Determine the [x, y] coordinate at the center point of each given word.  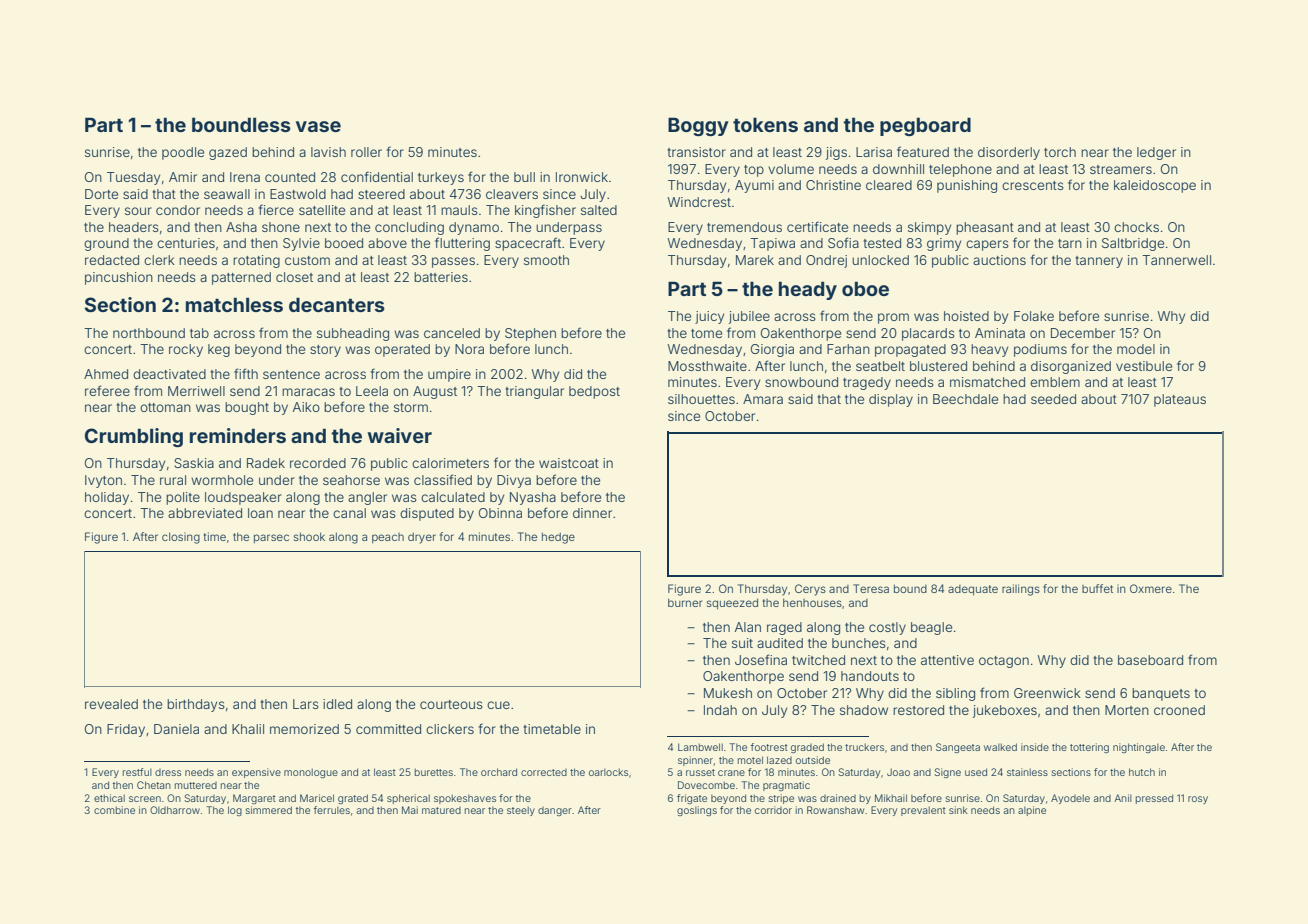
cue [498, 705]
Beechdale [965, 399]
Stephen [530, 334]
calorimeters [450, 463]
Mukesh [728, 693]
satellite [322, 210]
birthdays [196, 705]
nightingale [1139, 748]
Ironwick [582, 177]
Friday [126, 730]
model [1136, 349]
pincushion [119, 278]
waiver [400, 435]
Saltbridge [1133, 244]
